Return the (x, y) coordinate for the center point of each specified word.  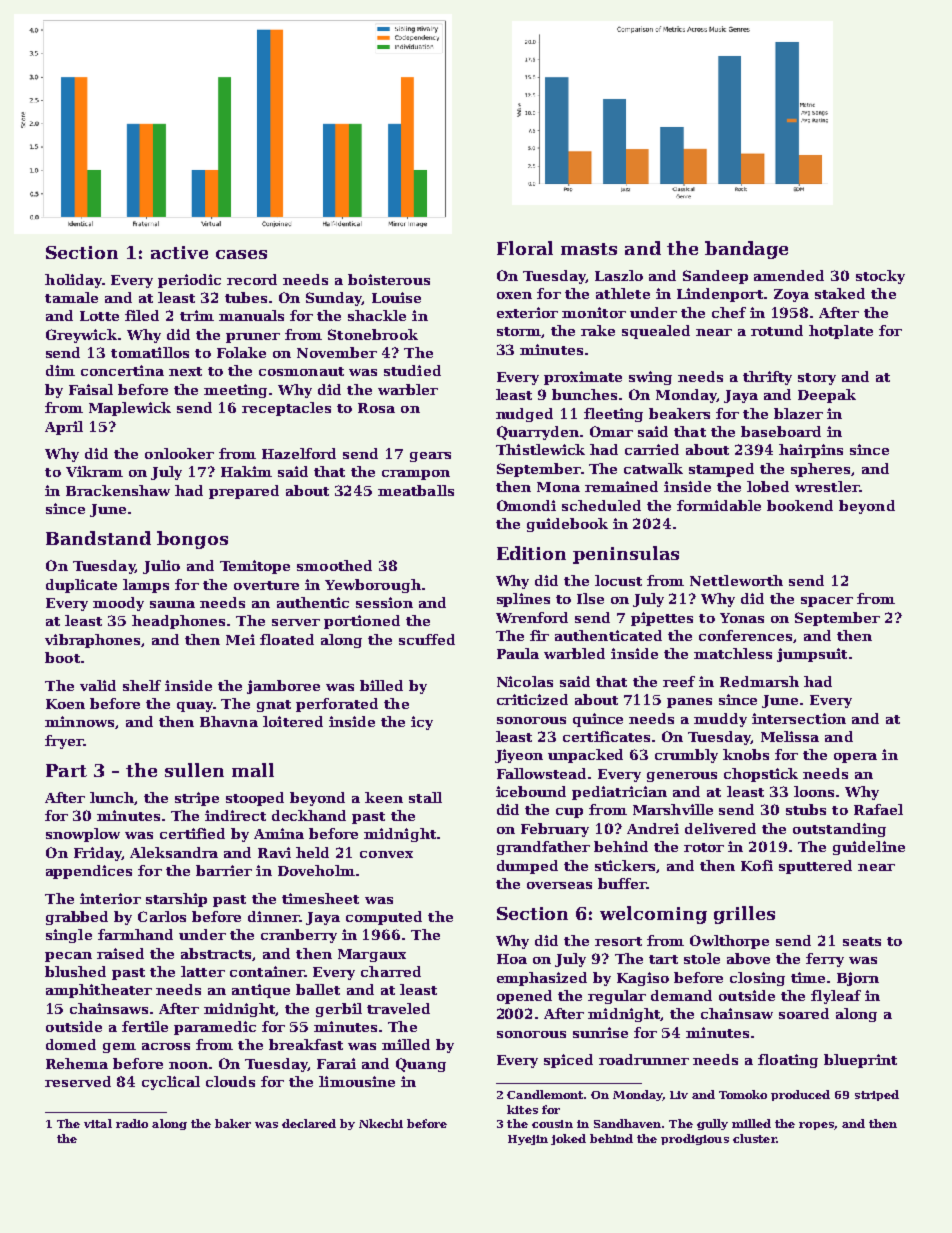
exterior (527, 312)
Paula (518, 653)
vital (98, 1123)
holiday (73, 281)
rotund (777, 330)
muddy (720, 720)
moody (118, 604)
